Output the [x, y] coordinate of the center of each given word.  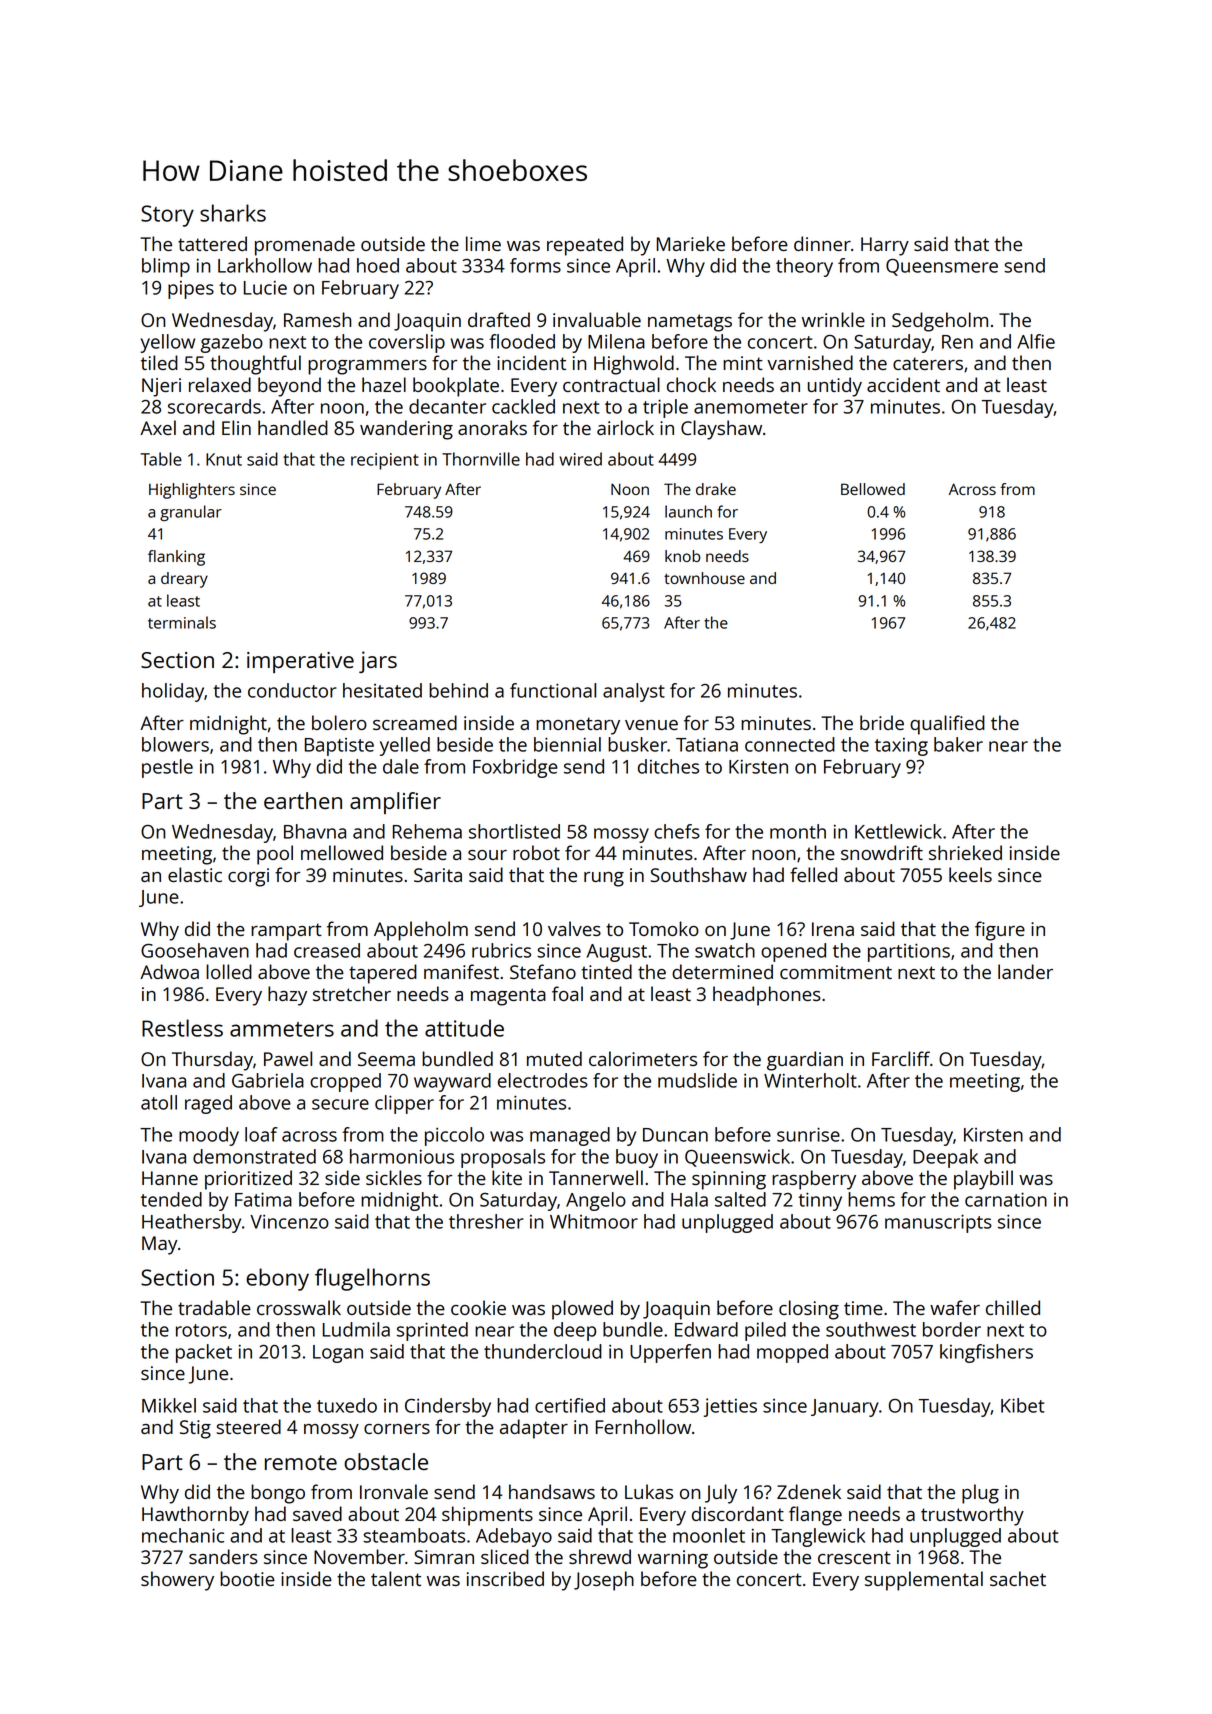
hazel [384, 384]
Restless [182, 1028]
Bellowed [873, 489]
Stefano [543, 971]
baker [958, 744]
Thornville [481, 459]
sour [487, 855]
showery [177, 1581]
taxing [901, 747]
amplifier [395, 803]
